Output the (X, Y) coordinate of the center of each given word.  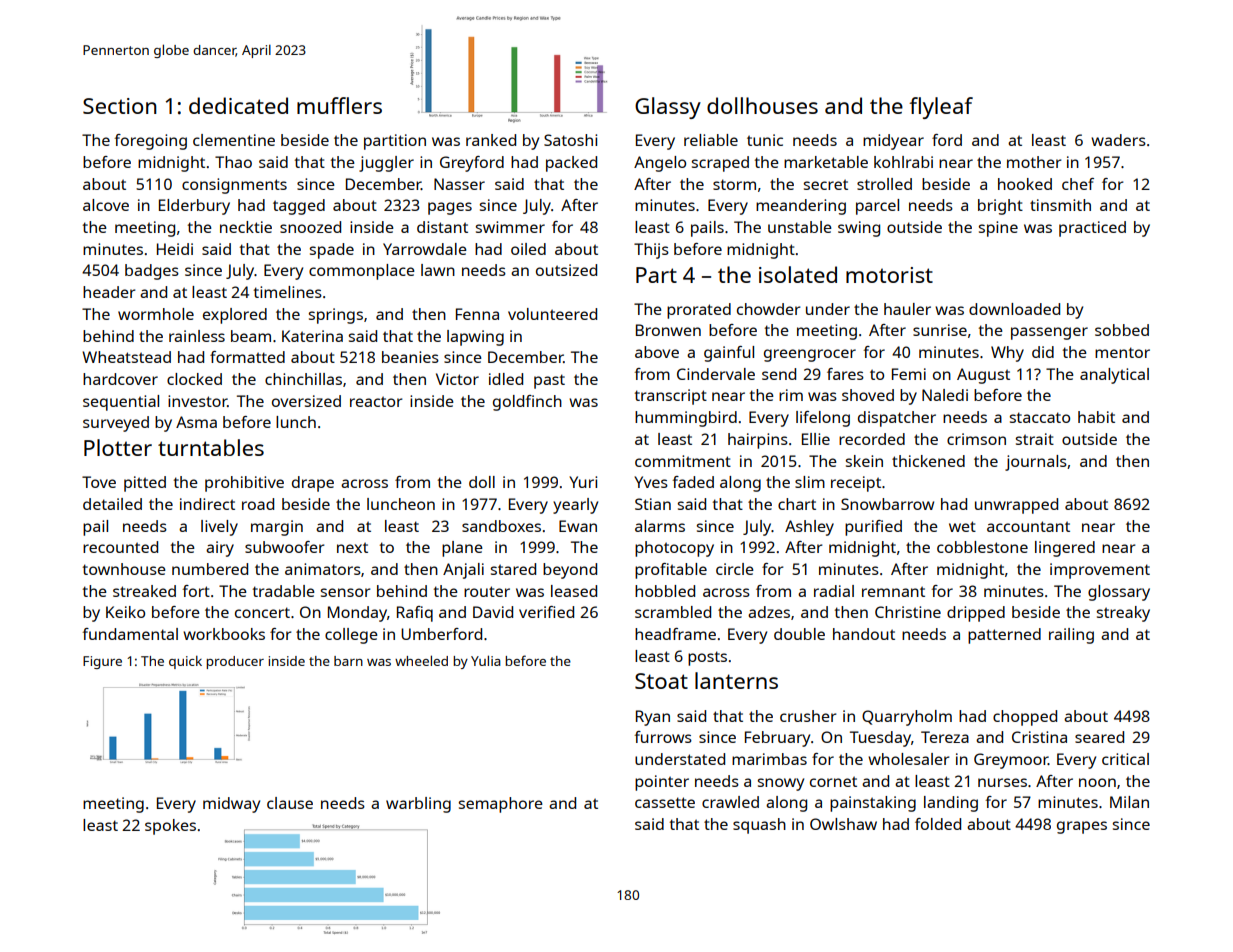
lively (219, 528)
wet (962, 526)
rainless (197, 336)
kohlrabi (903, 162)
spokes (170, 827)
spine (998, 229)
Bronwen (668, 330)
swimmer (510, 227)
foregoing (150, 142)
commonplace (362, 272)
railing (1071, 636)
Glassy (668, 108)
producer (235, 662)
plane (462, 549)
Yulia (486, 660)
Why (1007, 354)
